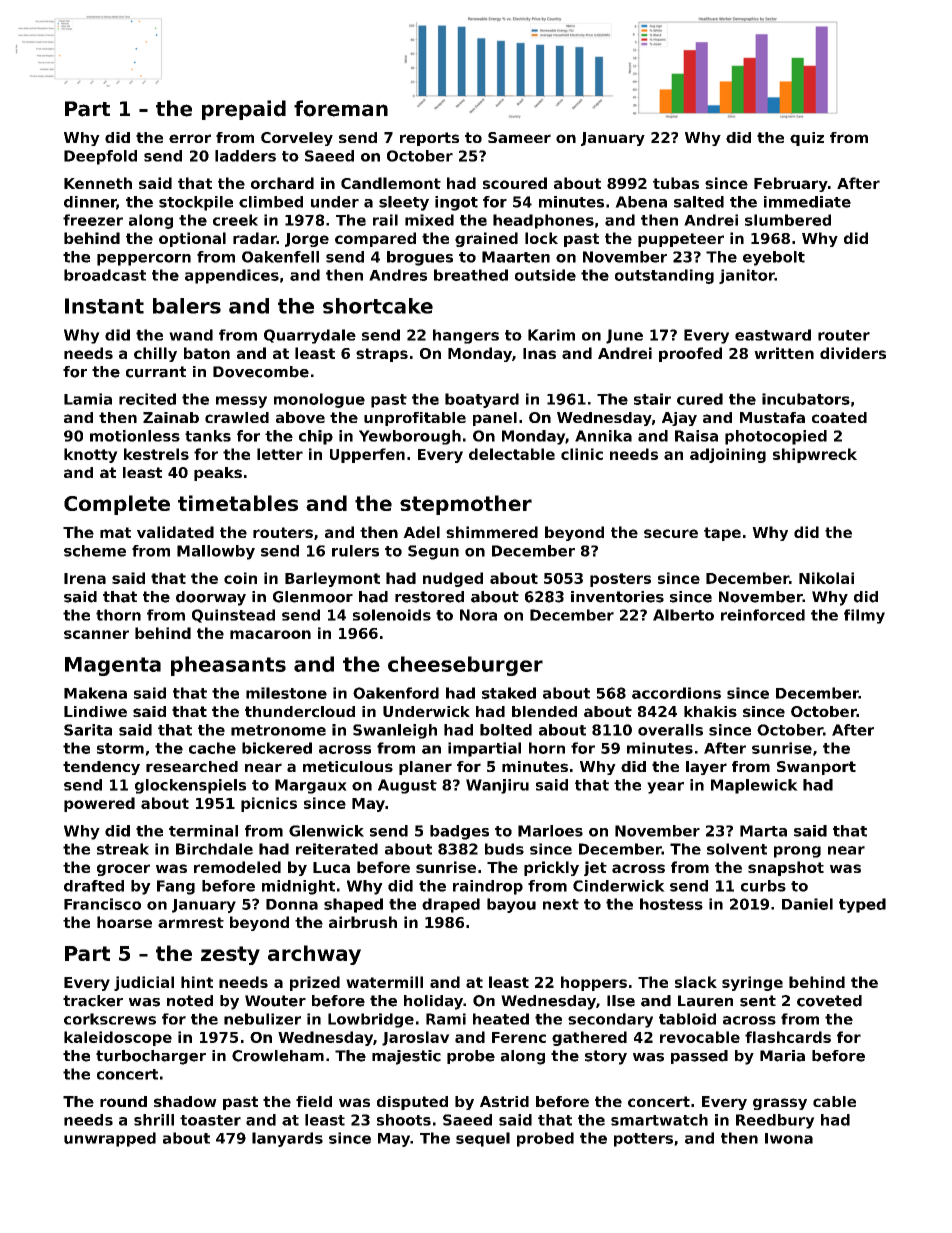 The width and height of the page is (952, 1233). What do you see at coordinates (807, 139) in the page?
I see `quiz` at bounding box center [807, 139].
